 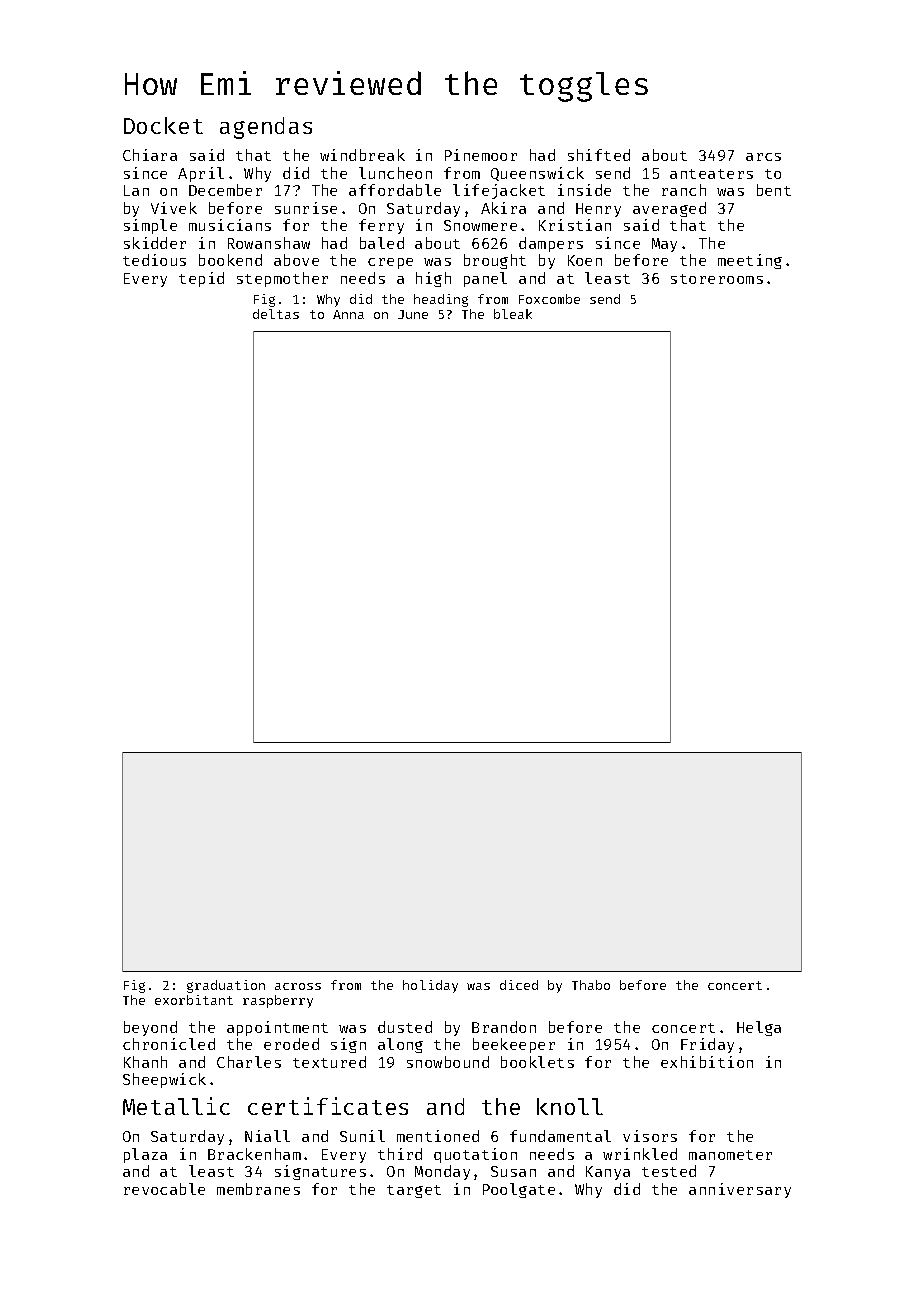 I want to click on snowbound, so click(x=448, y=1062).
